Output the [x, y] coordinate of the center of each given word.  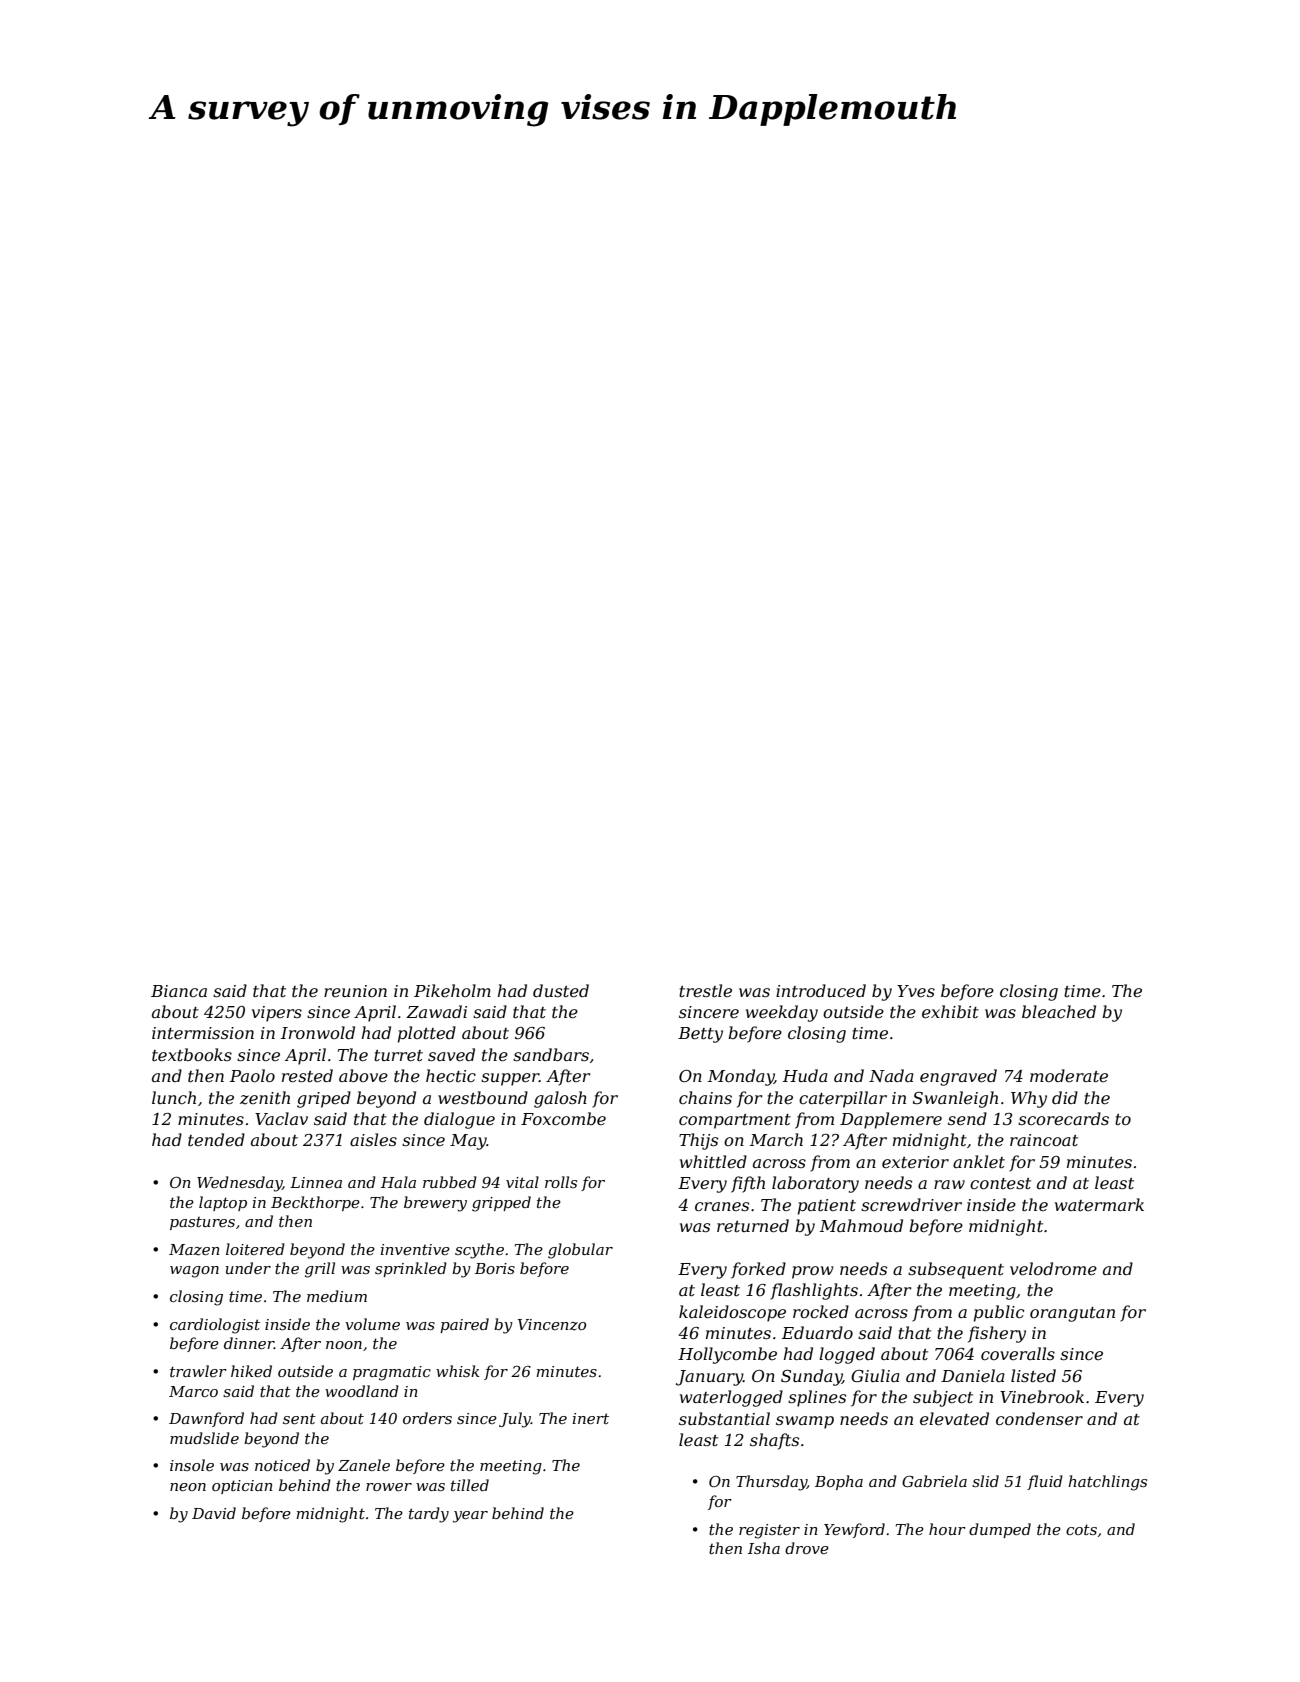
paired [464, 1325]
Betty [700, 1035]
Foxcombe [563, 1118]
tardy [429, 1515]
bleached [1059, 1011]
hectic [451, 1075]
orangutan [1072, 1314]
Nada [891, 1075]
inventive [415, 1249]
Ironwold [318, 1032]
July [515, 1420]
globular [580, 1251]
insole [192, 1465]
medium [337, 1296]
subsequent [956, 1270]
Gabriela [934, 1481]
